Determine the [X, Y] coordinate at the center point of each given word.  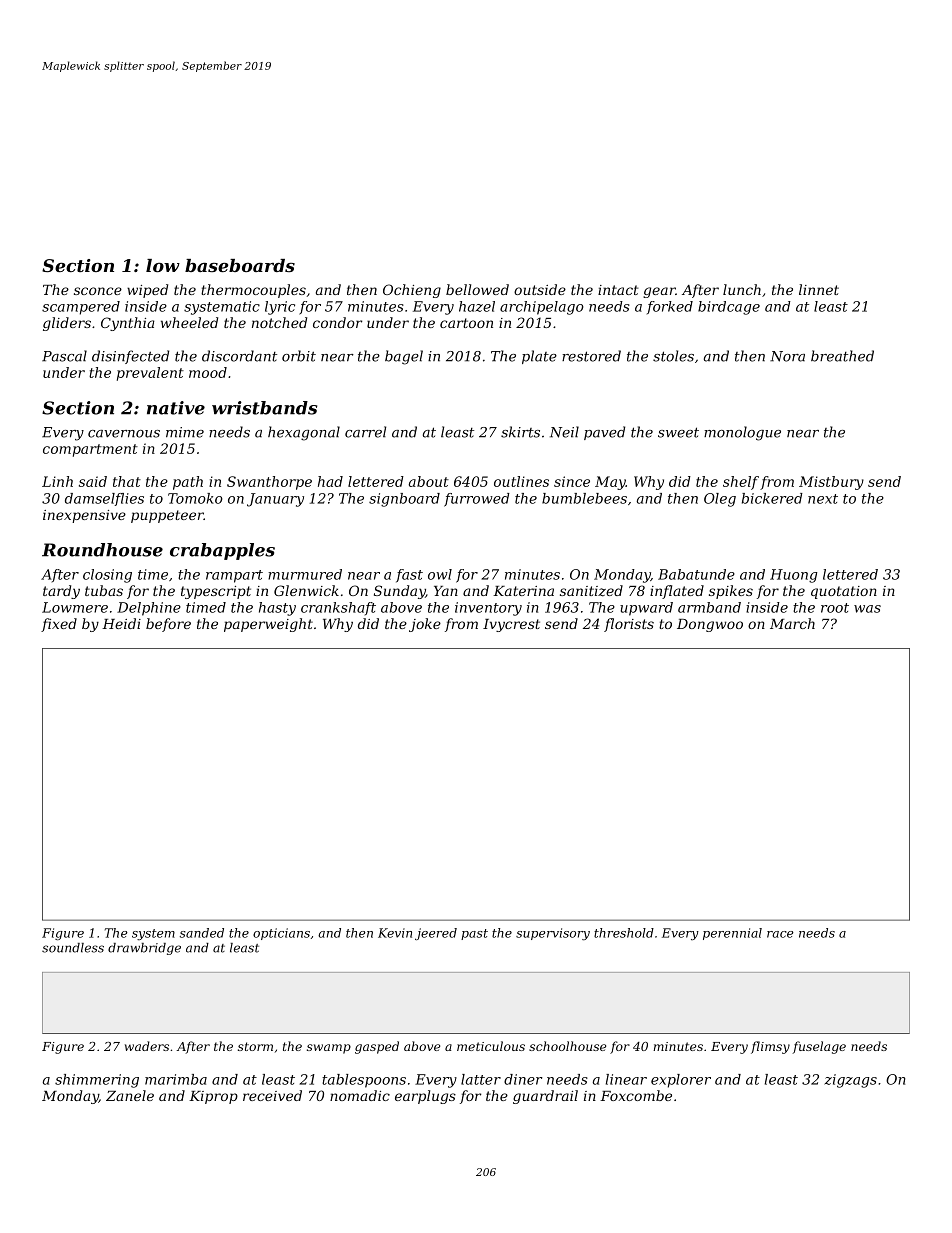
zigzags [850, 1081]
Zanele [130, 1095]
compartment [90, 450]
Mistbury [831, 483]
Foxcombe [636, 1095]
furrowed [477, 500]
